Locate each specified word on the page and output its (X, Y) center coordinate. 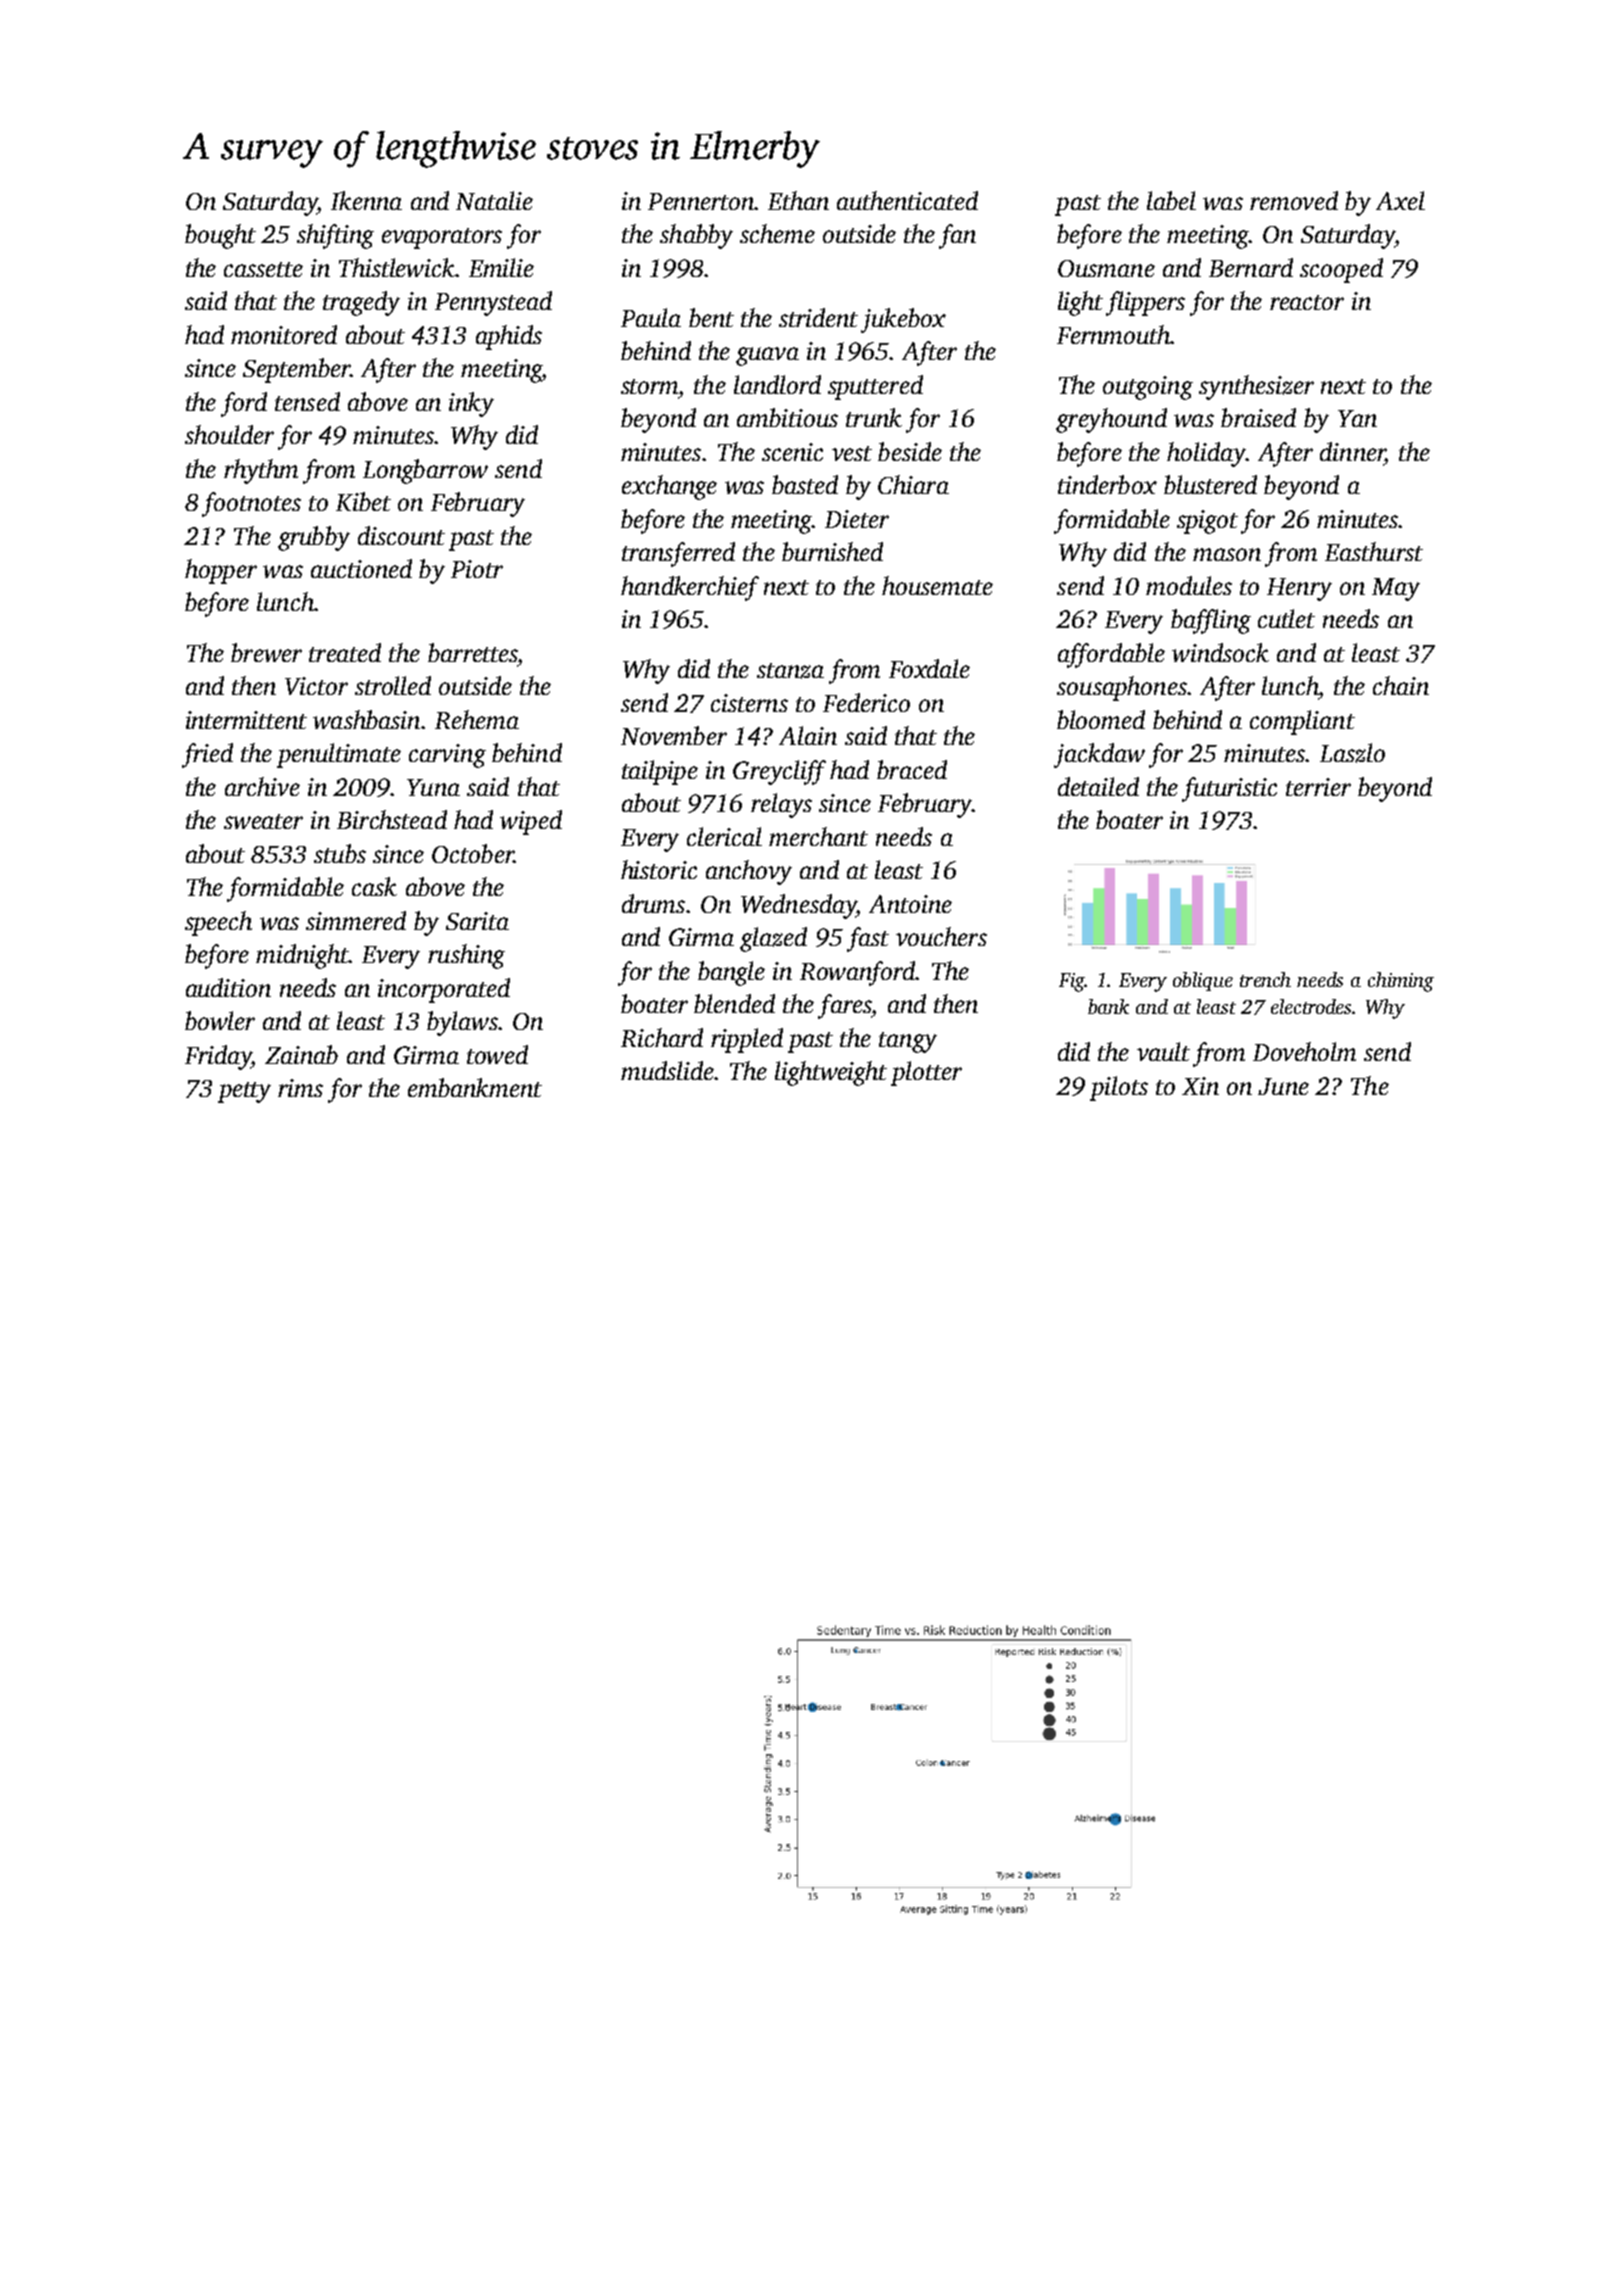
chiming (1401, 982)
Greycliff (779, 772)
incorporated (444, 990)
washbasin (366, 719)
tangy (908, 1042)
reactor (1307, 302)
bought (220, 236)
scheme (777, 233)
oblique (1203, 981)
